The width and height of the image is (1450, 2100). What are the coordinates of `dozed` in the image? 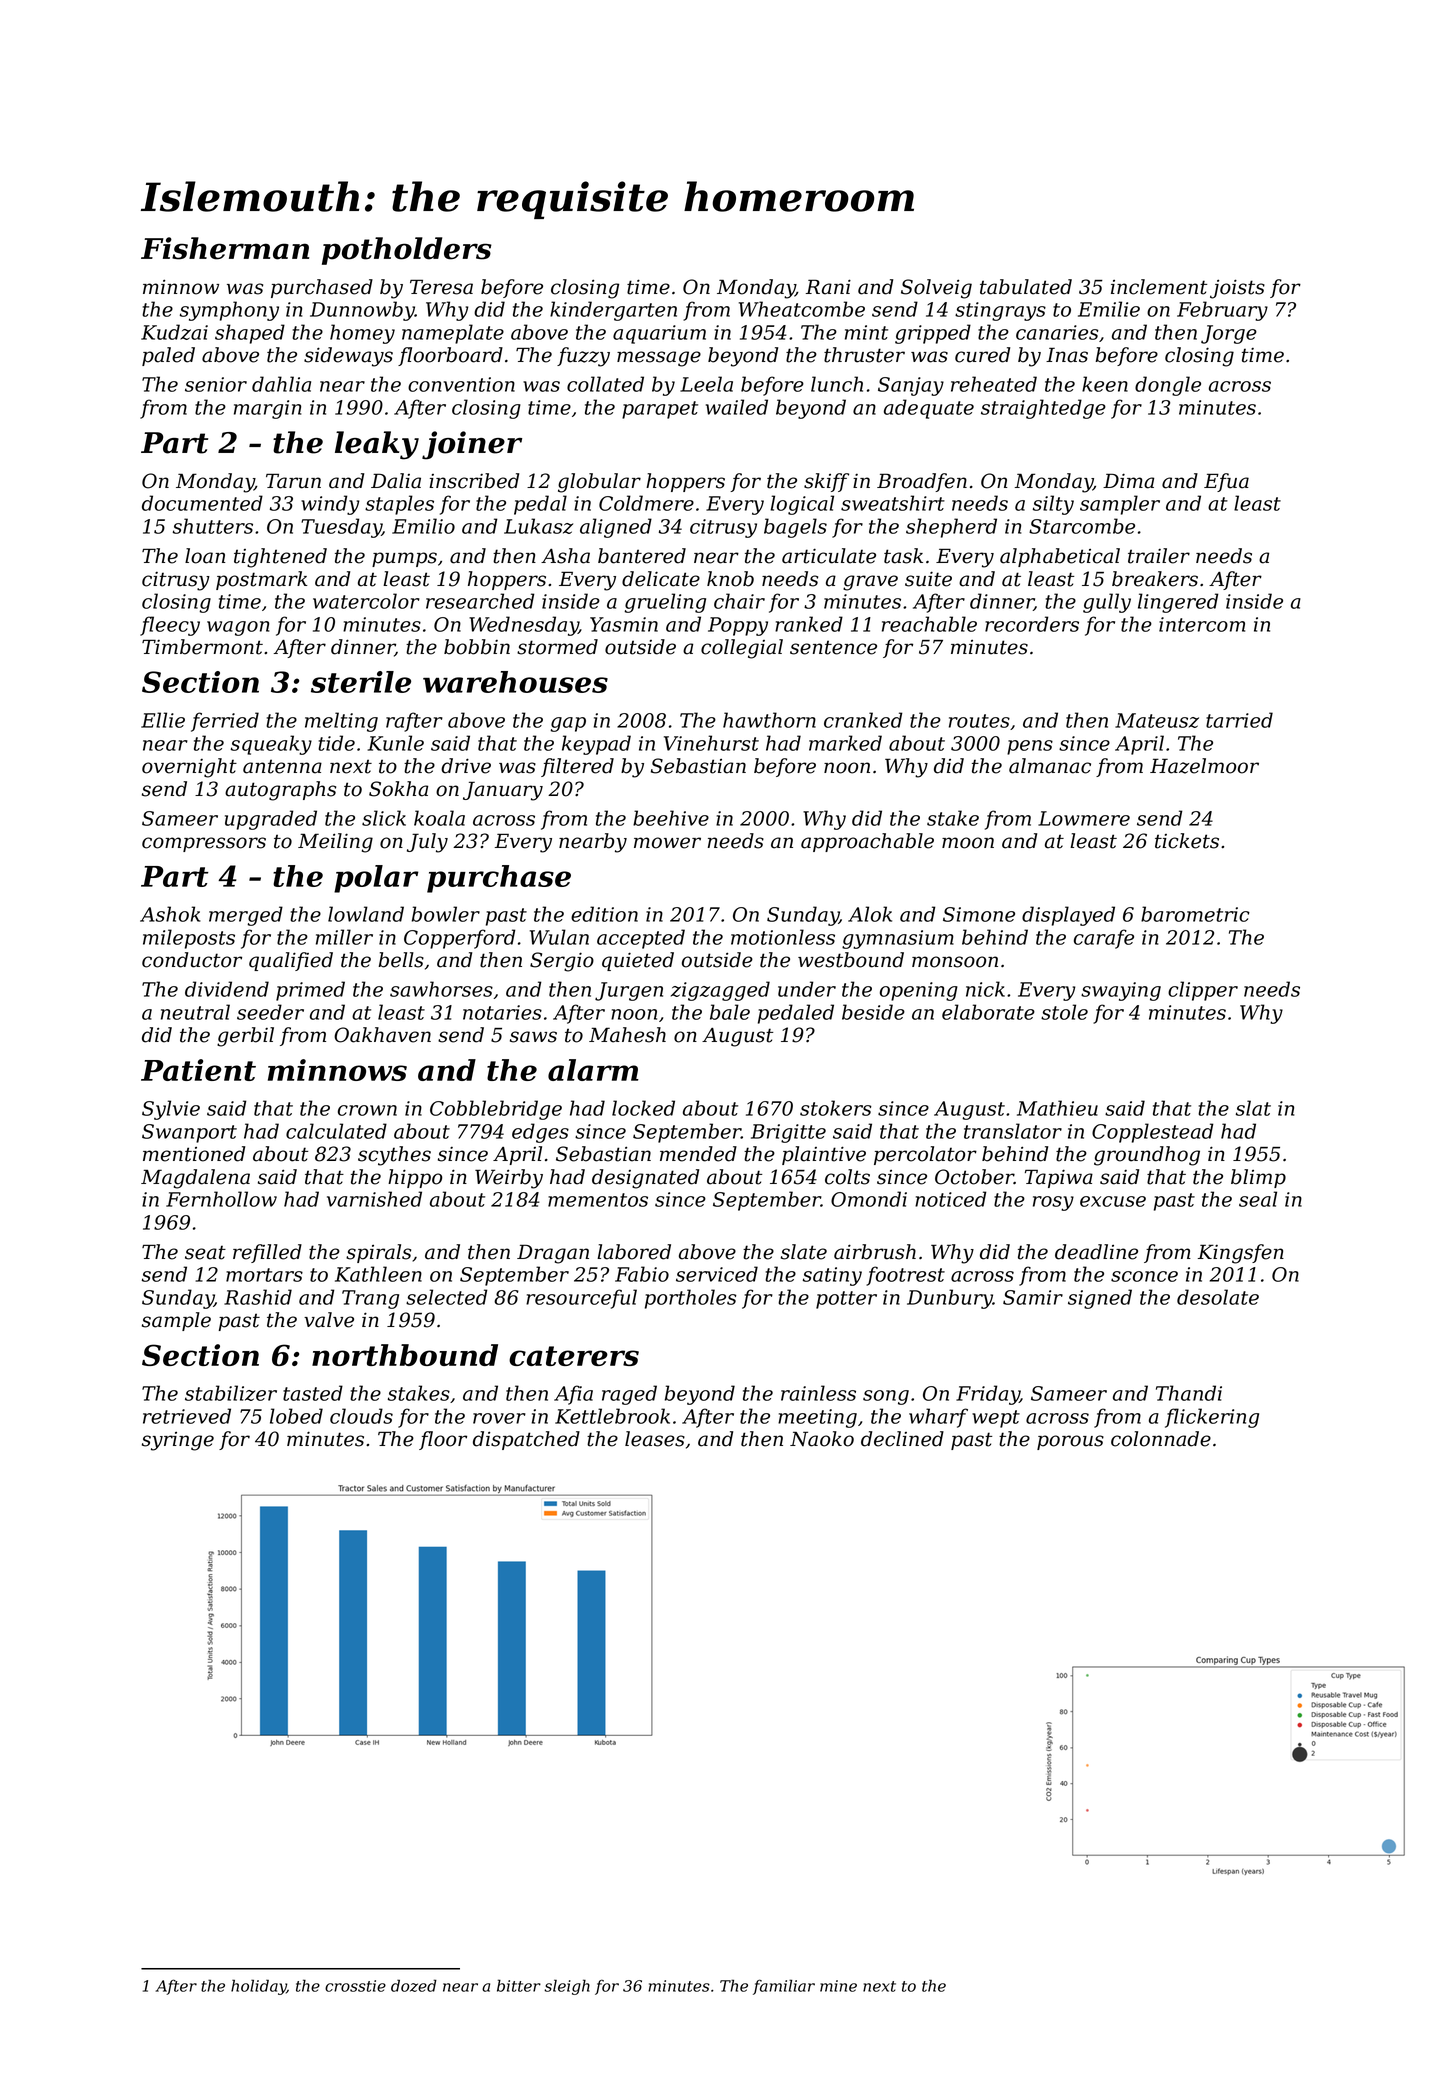 It's located at (414, 1985).
